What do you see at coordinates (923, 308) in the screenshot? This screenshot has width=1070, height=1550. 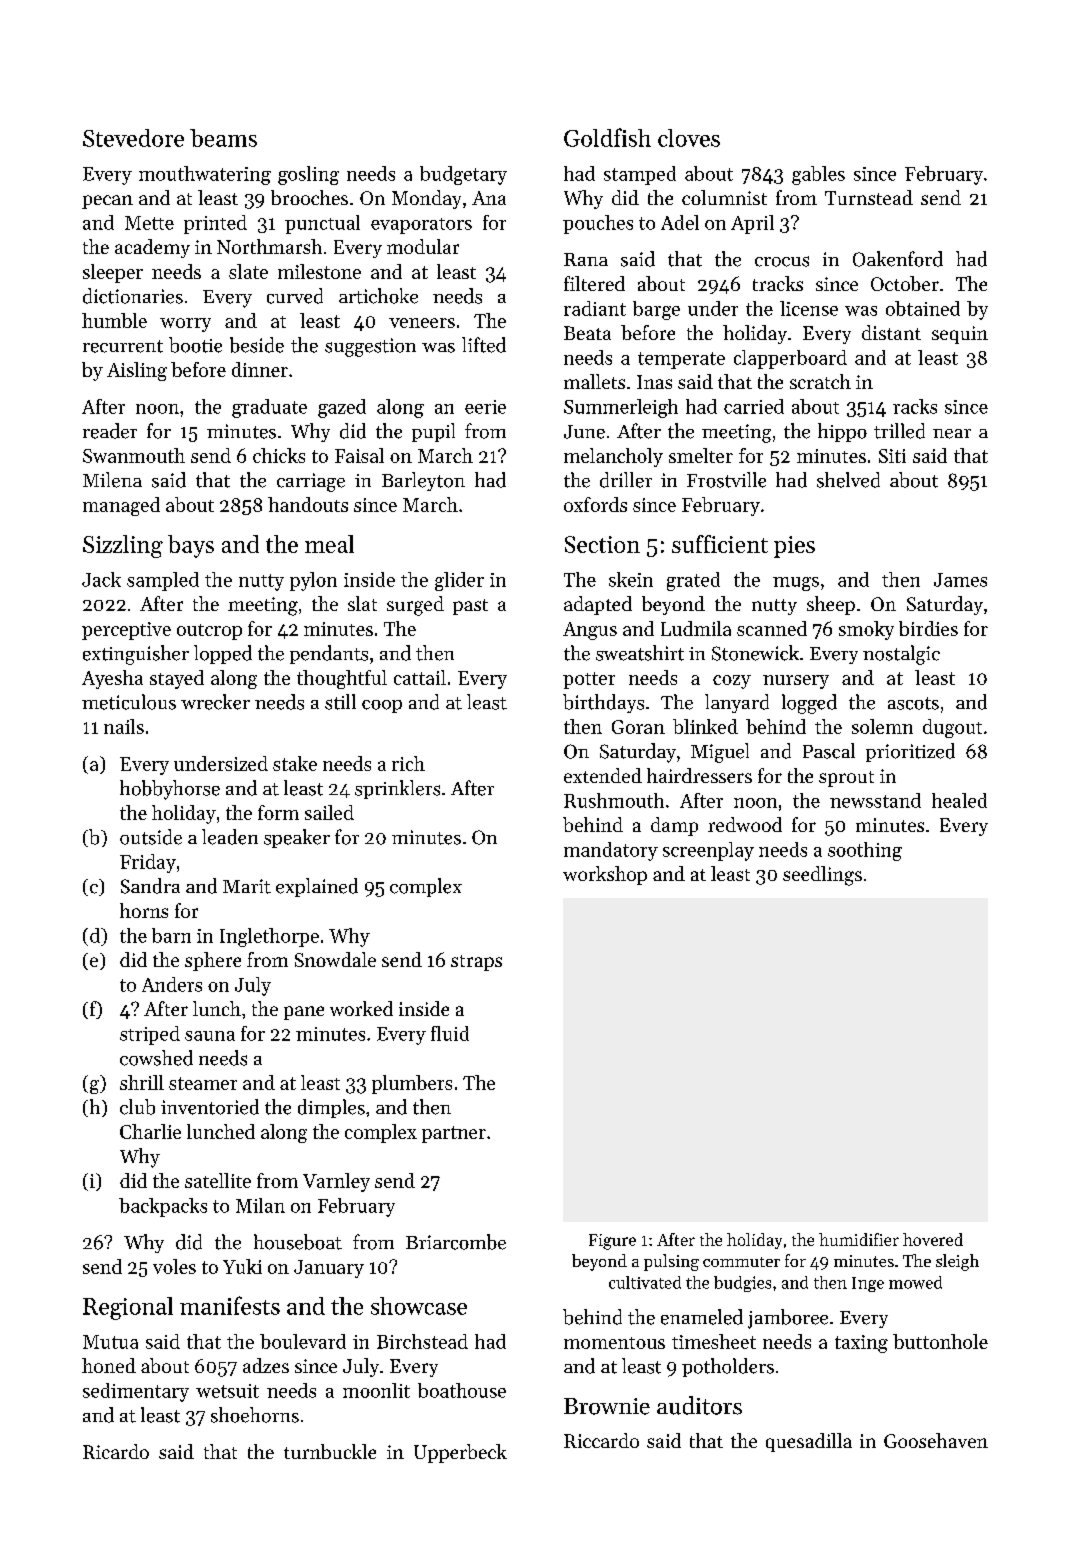 I see `obtained` at bounding box center [923, 308].
